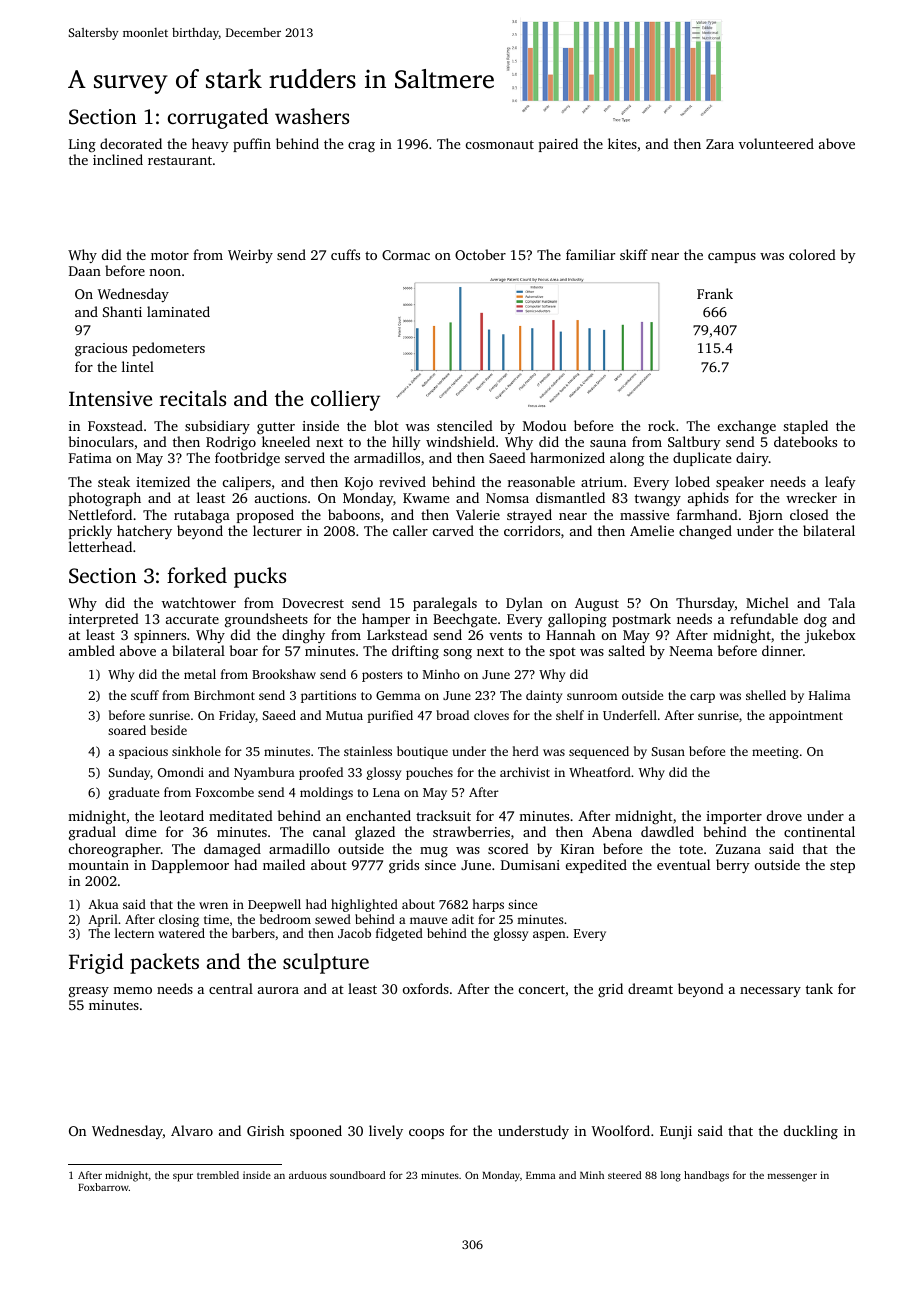 The height and width of the screenshot is (1308, 924). What do you see at coordinates (792, 1177) in the screenshot?
I see `messenger` at bounding box center [792, 1177].
